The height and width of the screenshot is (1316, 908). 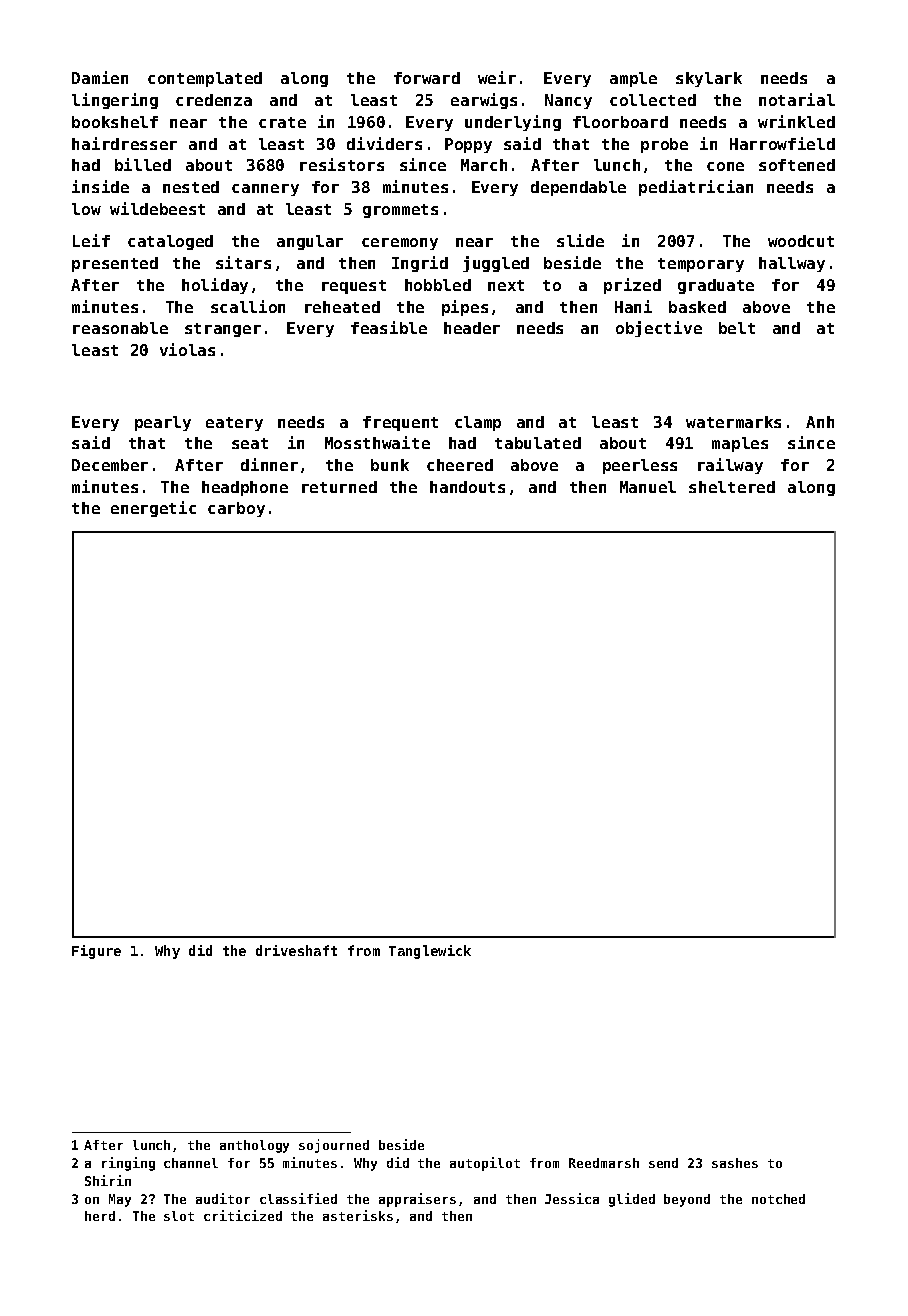 I want to click on Figure, so click(x=96, y=952).
